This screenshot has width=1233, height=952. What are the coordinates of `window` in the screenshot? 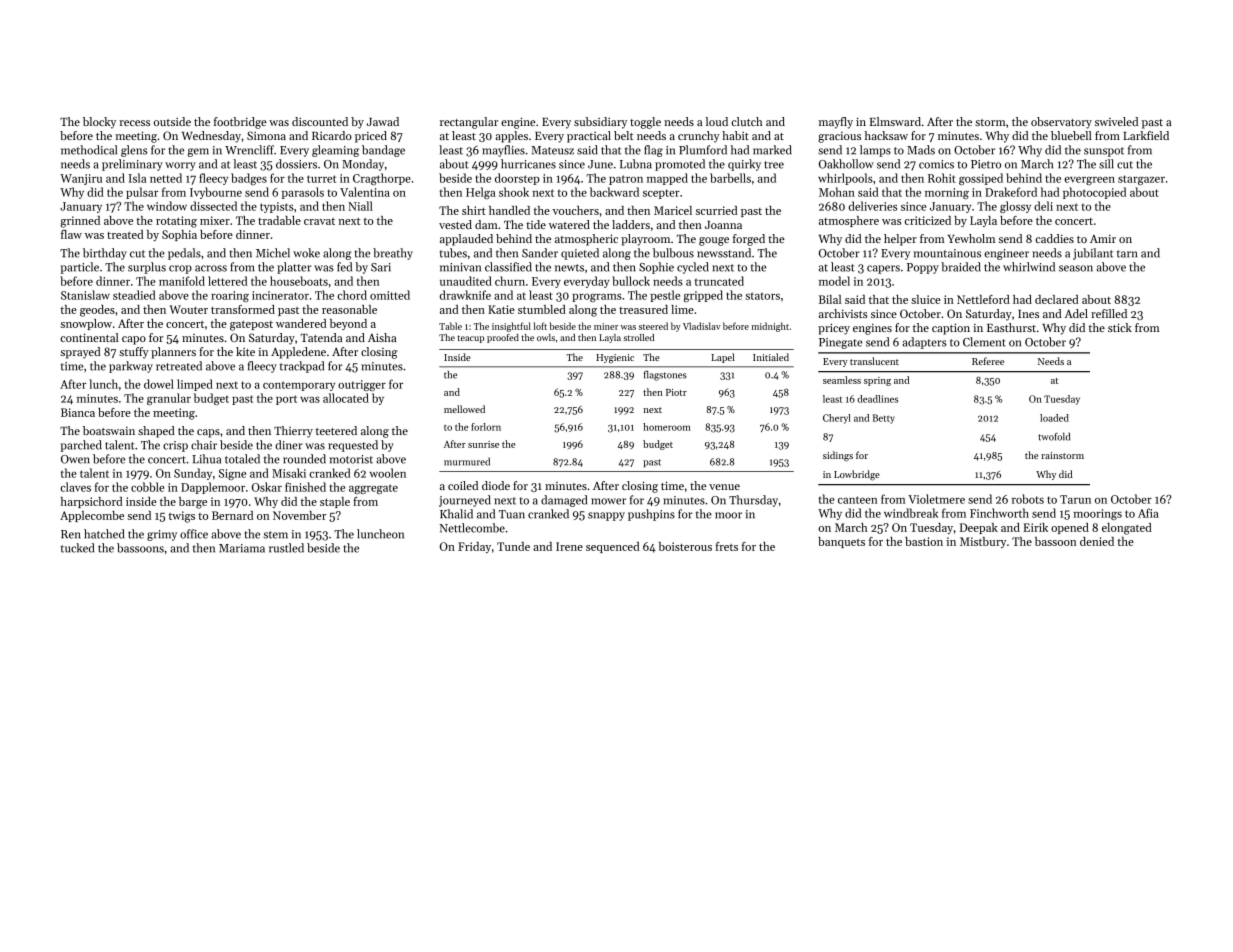 It's located at (167, 206).
